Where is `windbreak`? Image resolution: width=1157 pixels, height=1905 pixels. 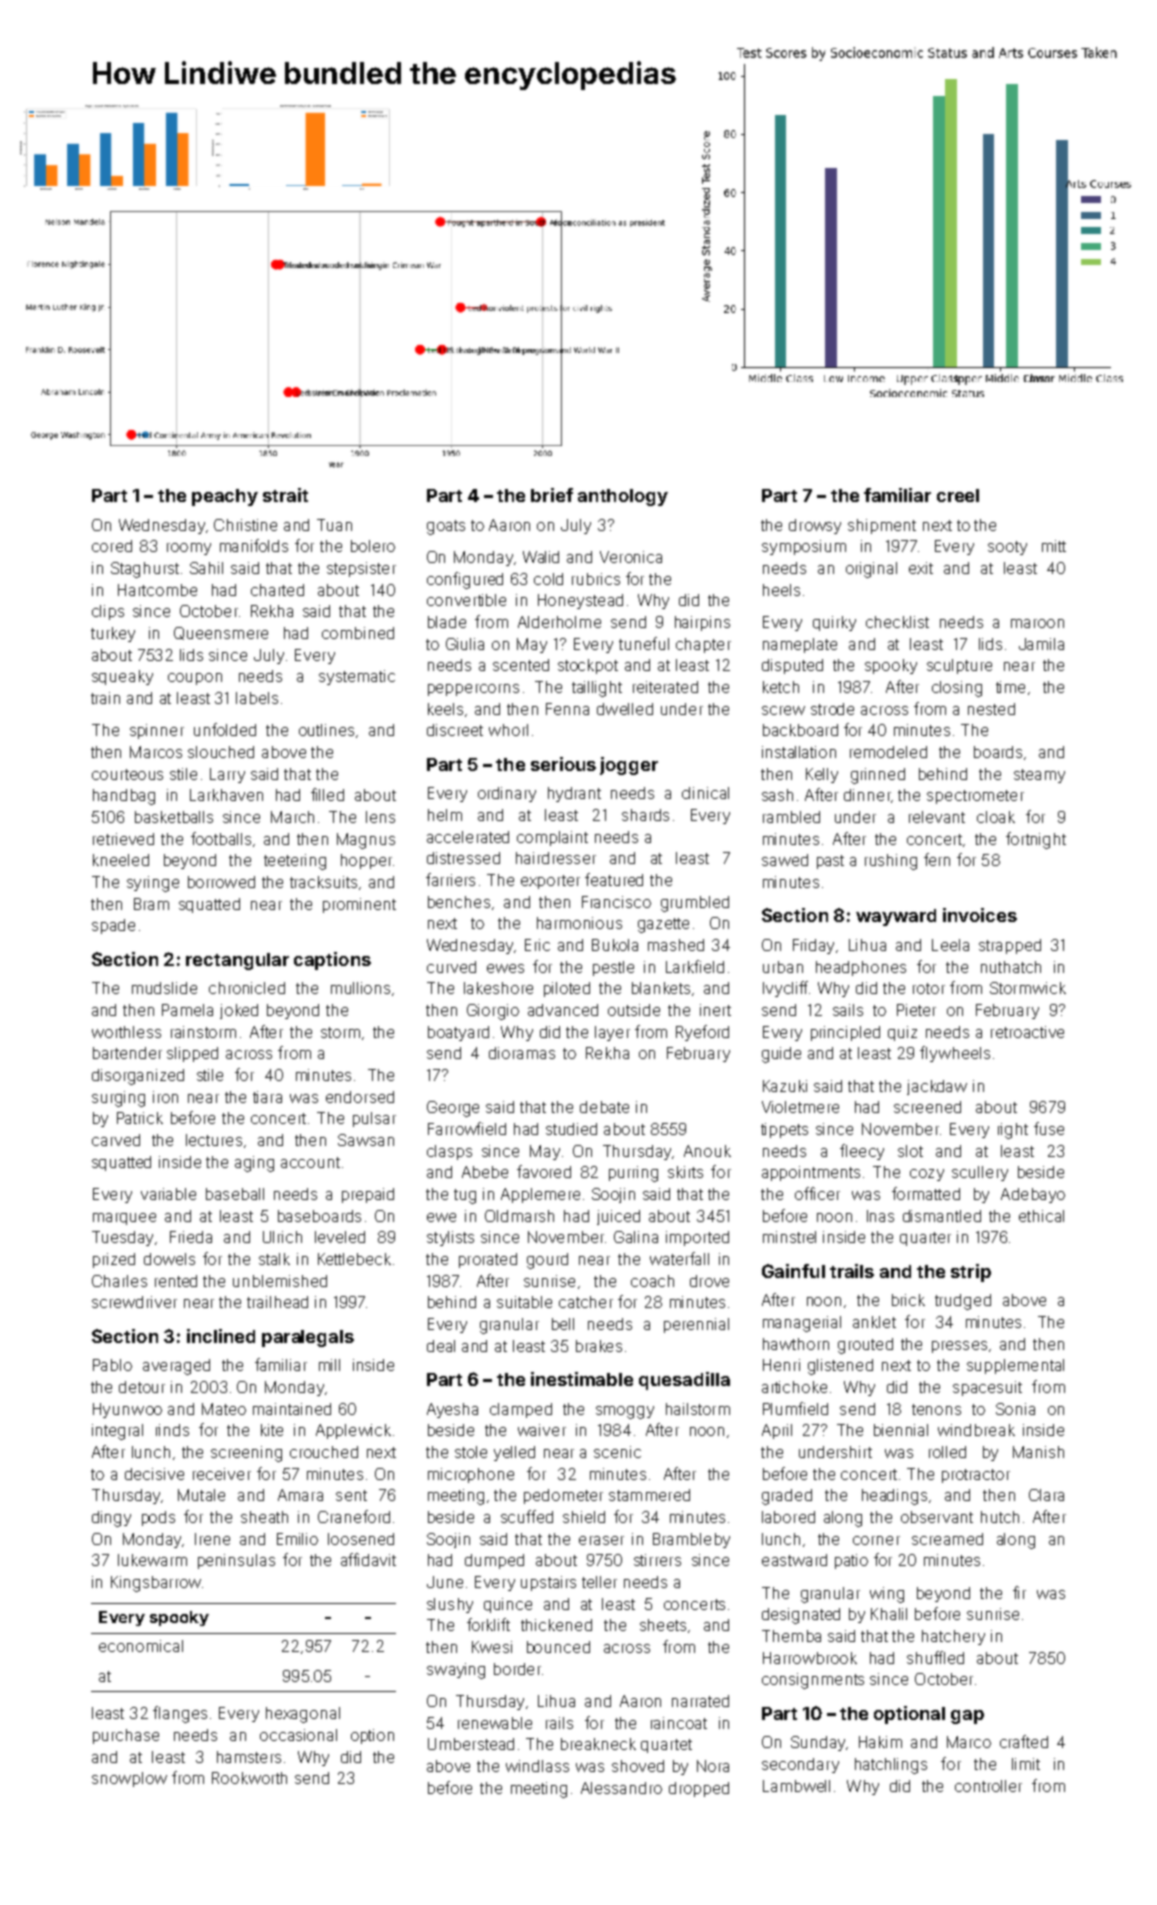 windbreak is located at coordinates (976, 1430).
